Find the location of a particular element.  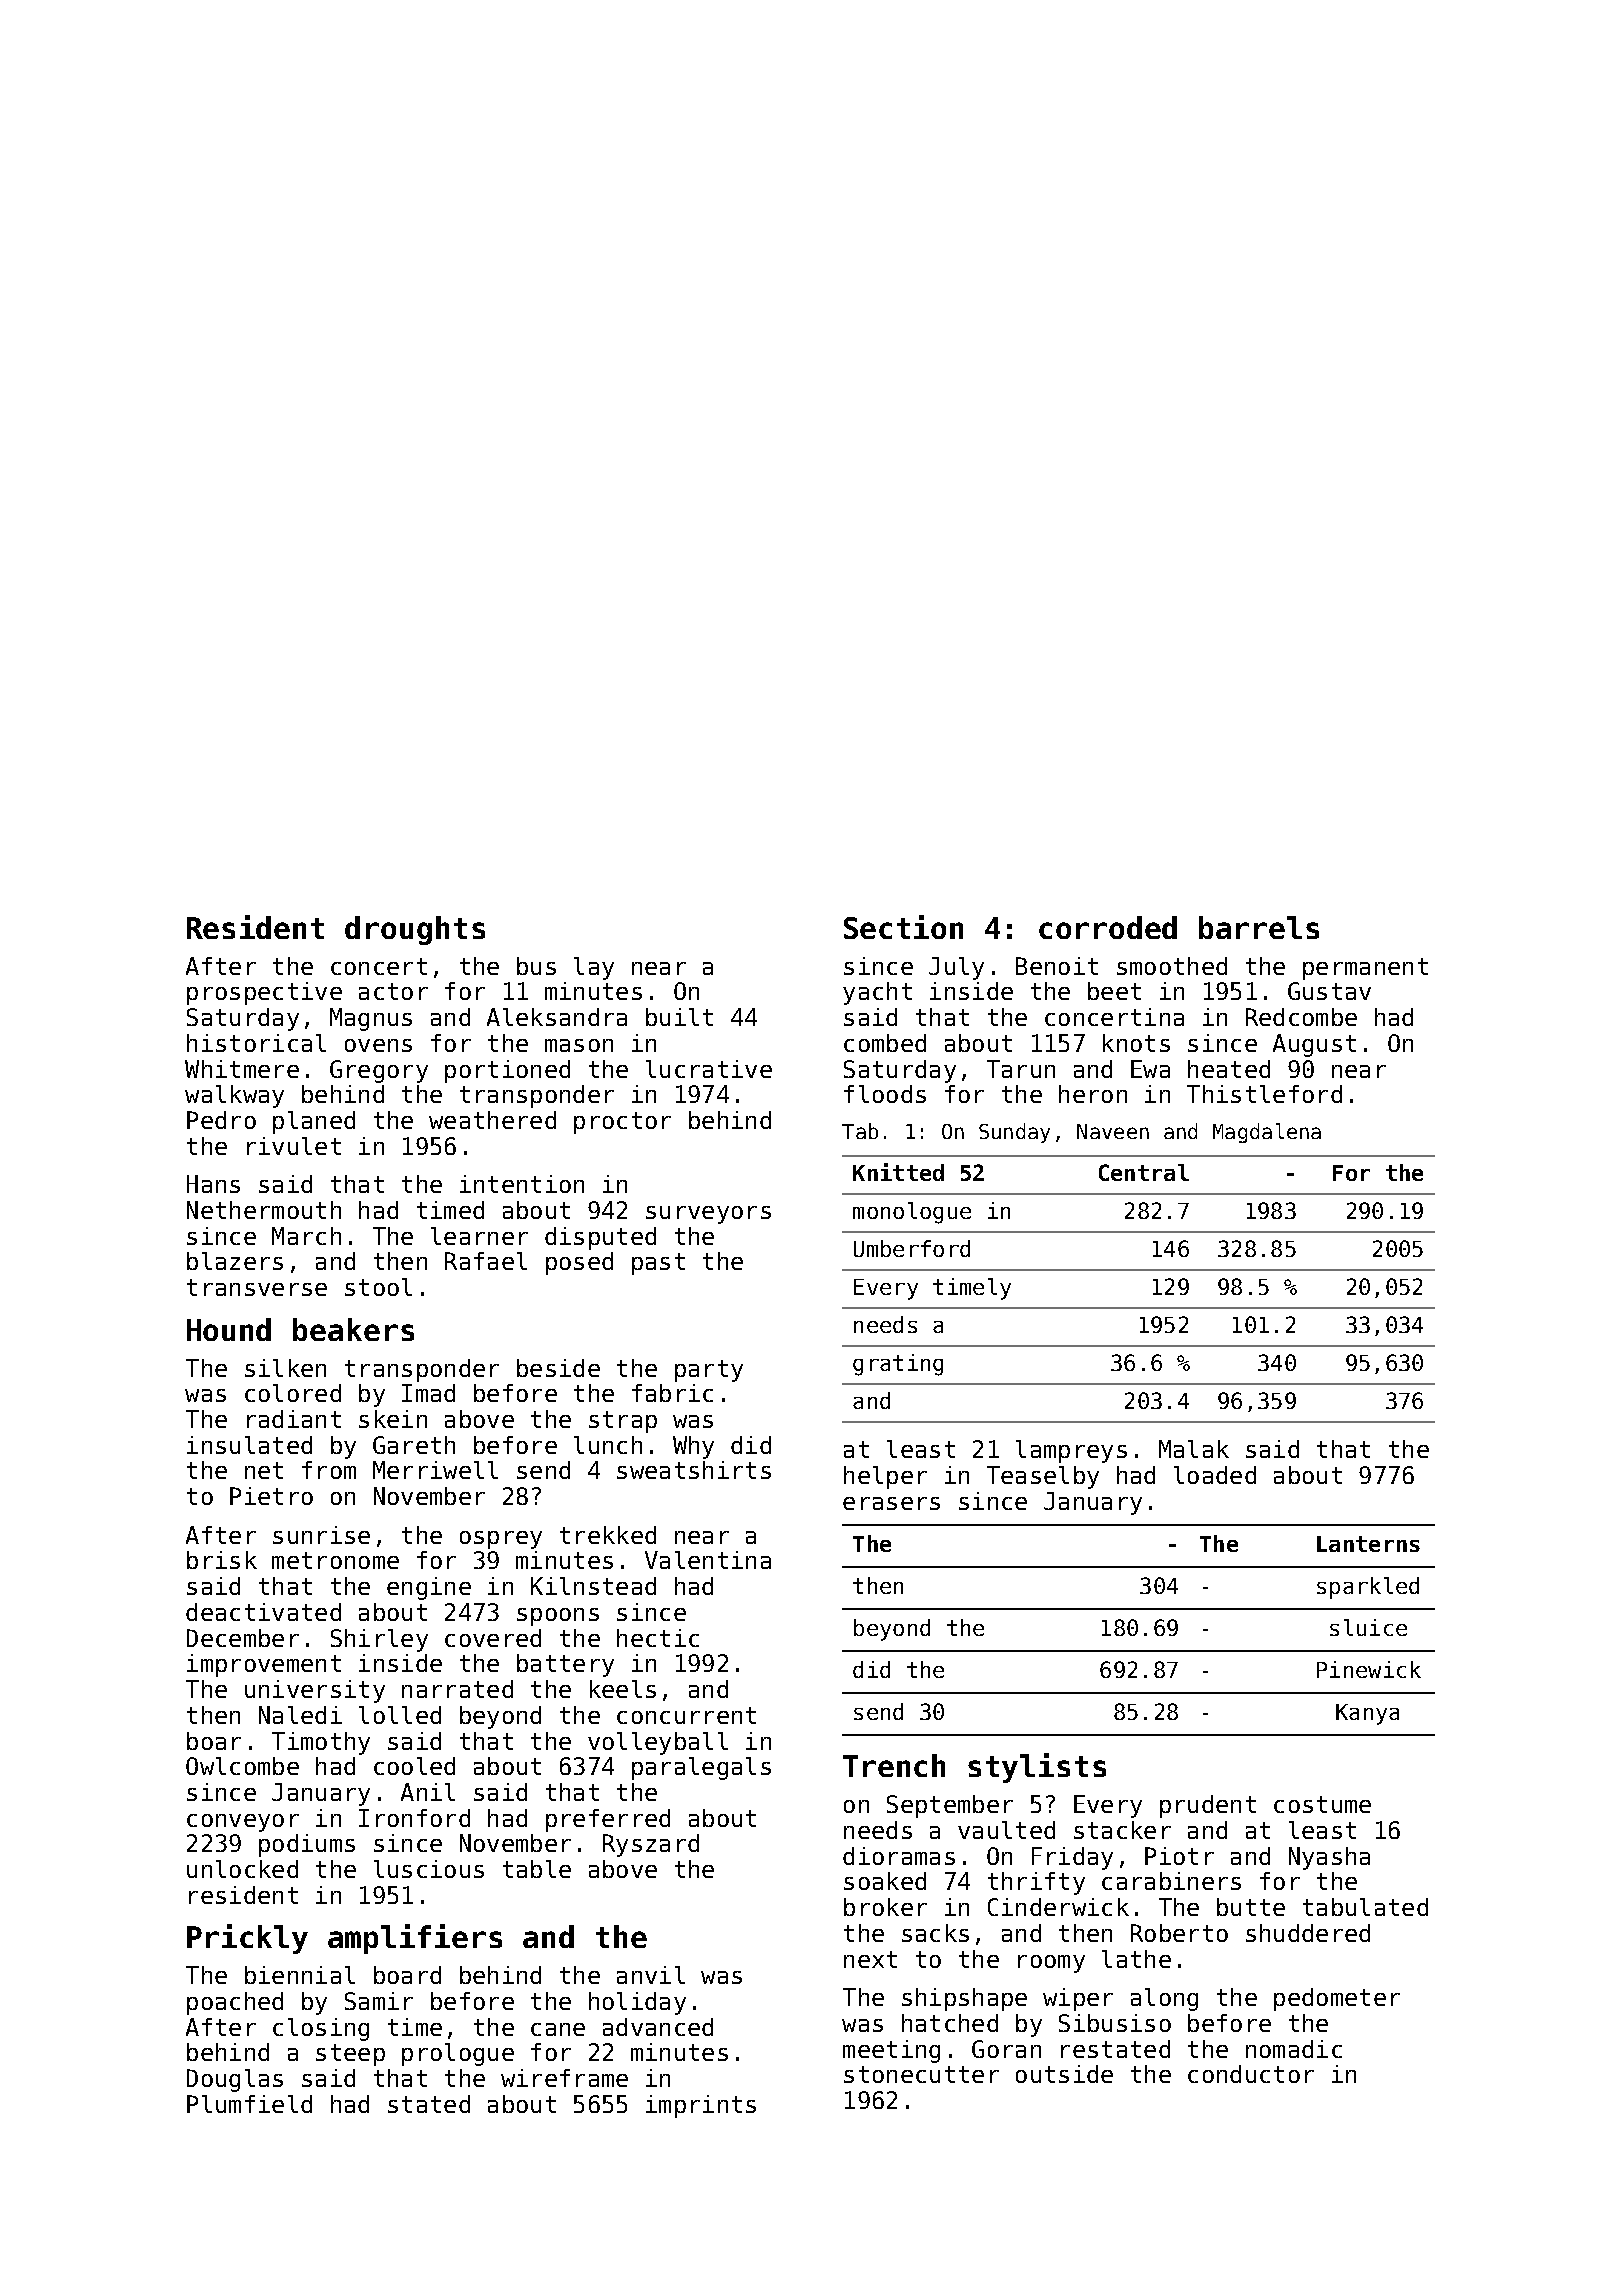

steep is located at coordinates (350, 2055).
